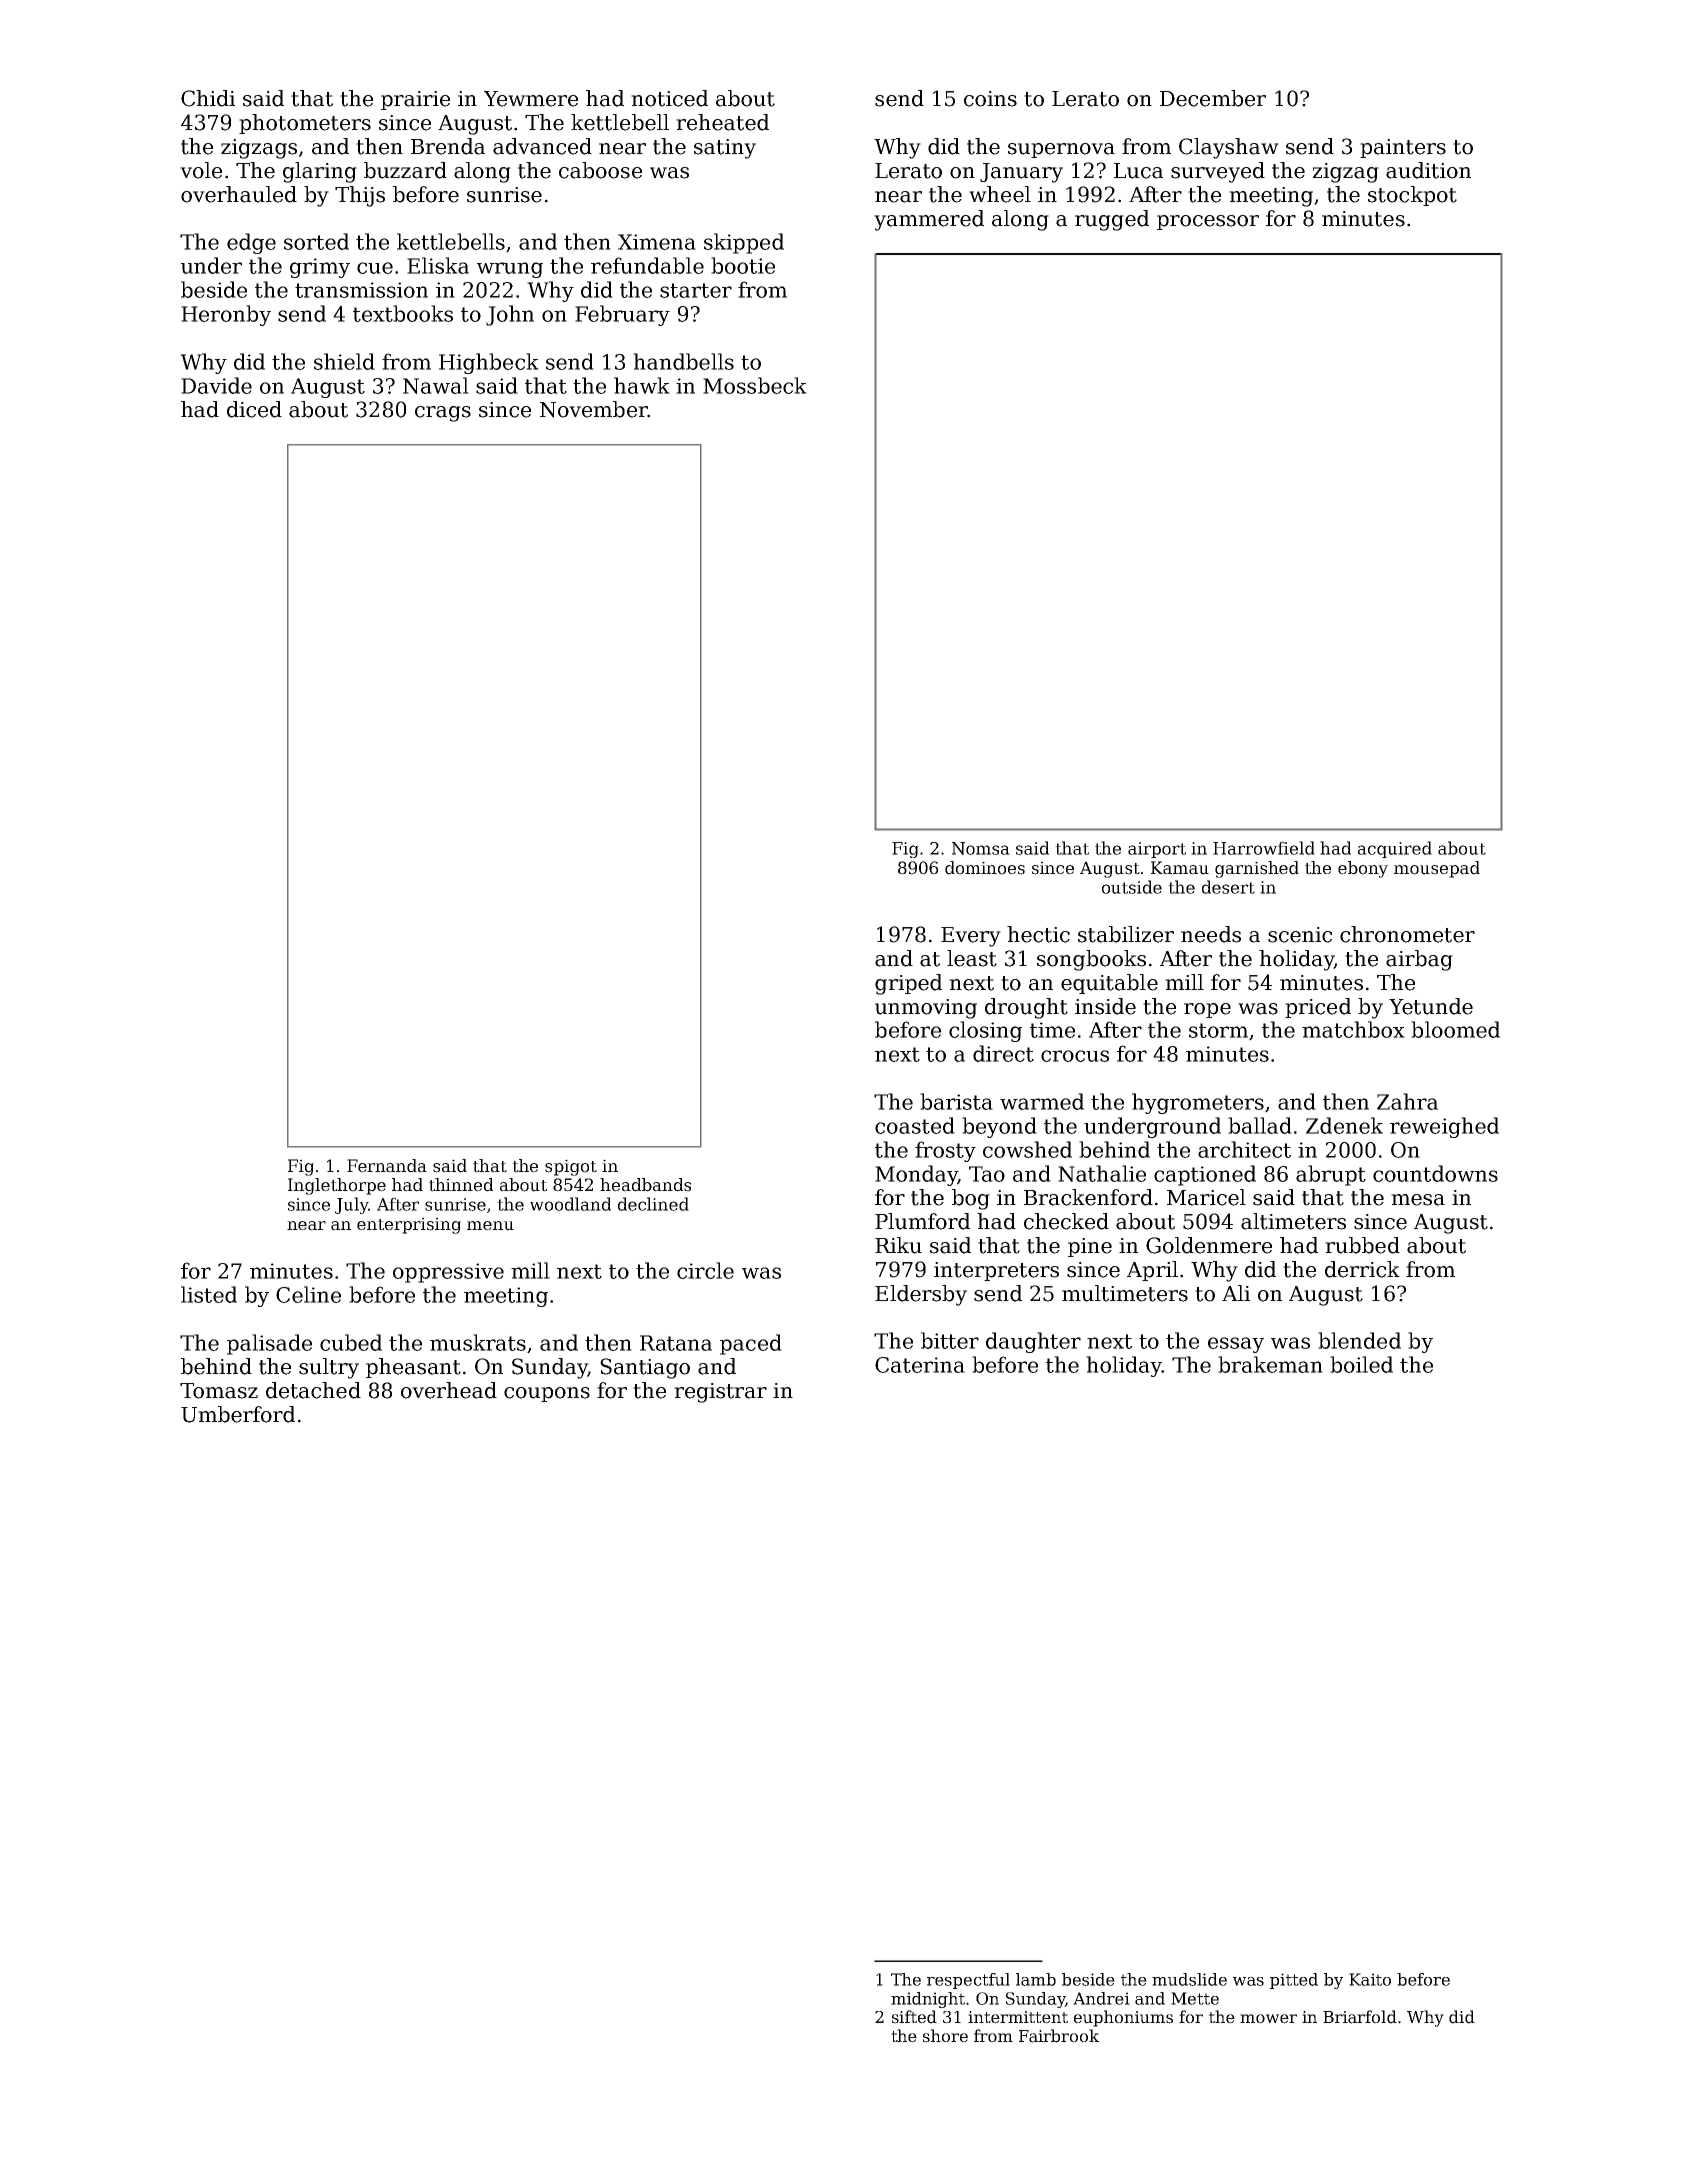 This screenshot has height=2178, width=1683. What do you see at coordinates (1361, 1364) in the screenshot?
I see `boiled` at bounding box center [1361, 1364].
